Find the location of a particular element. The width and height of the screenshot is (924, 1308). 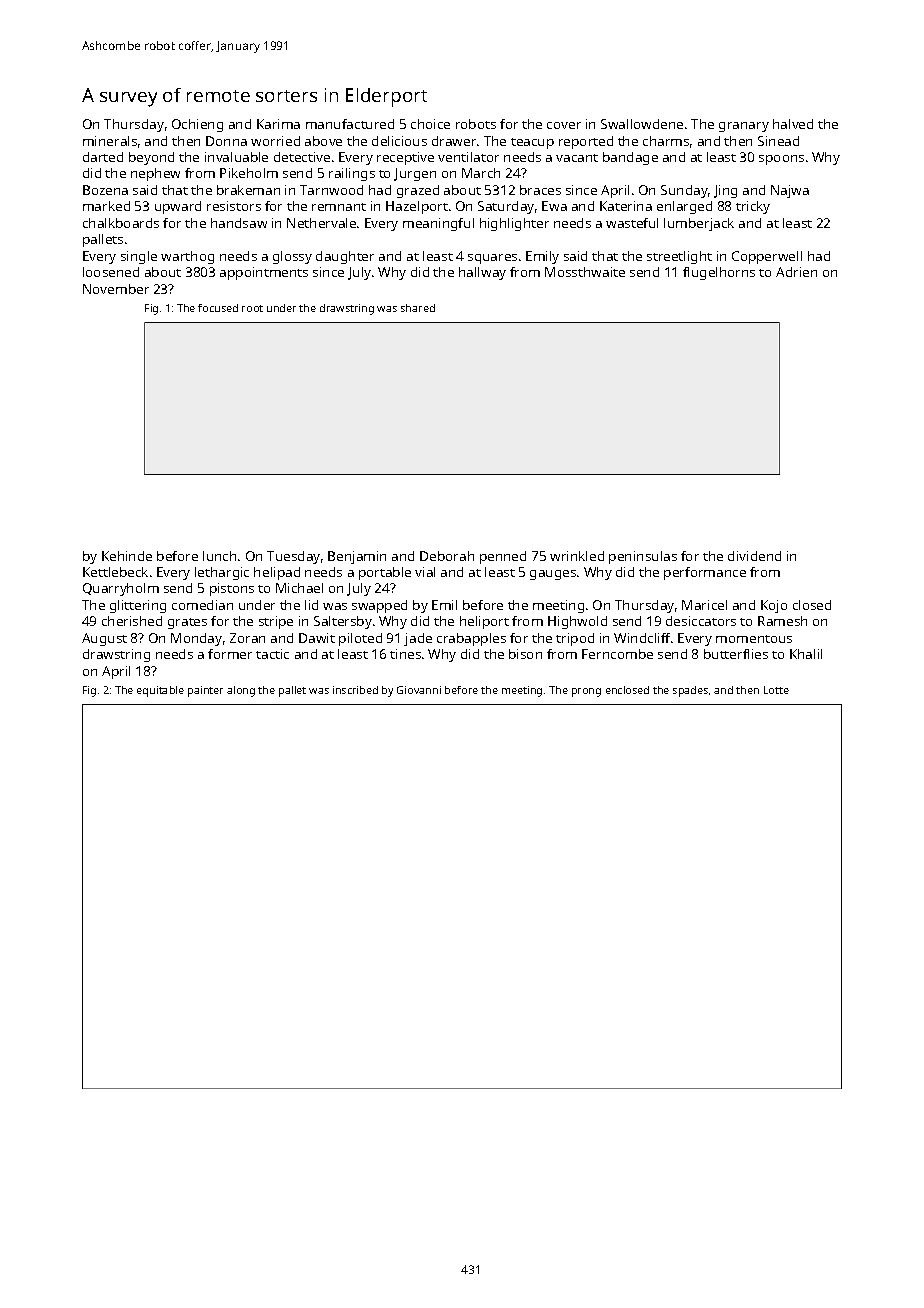

flugelhorns is located at coordinates (719, 273).
